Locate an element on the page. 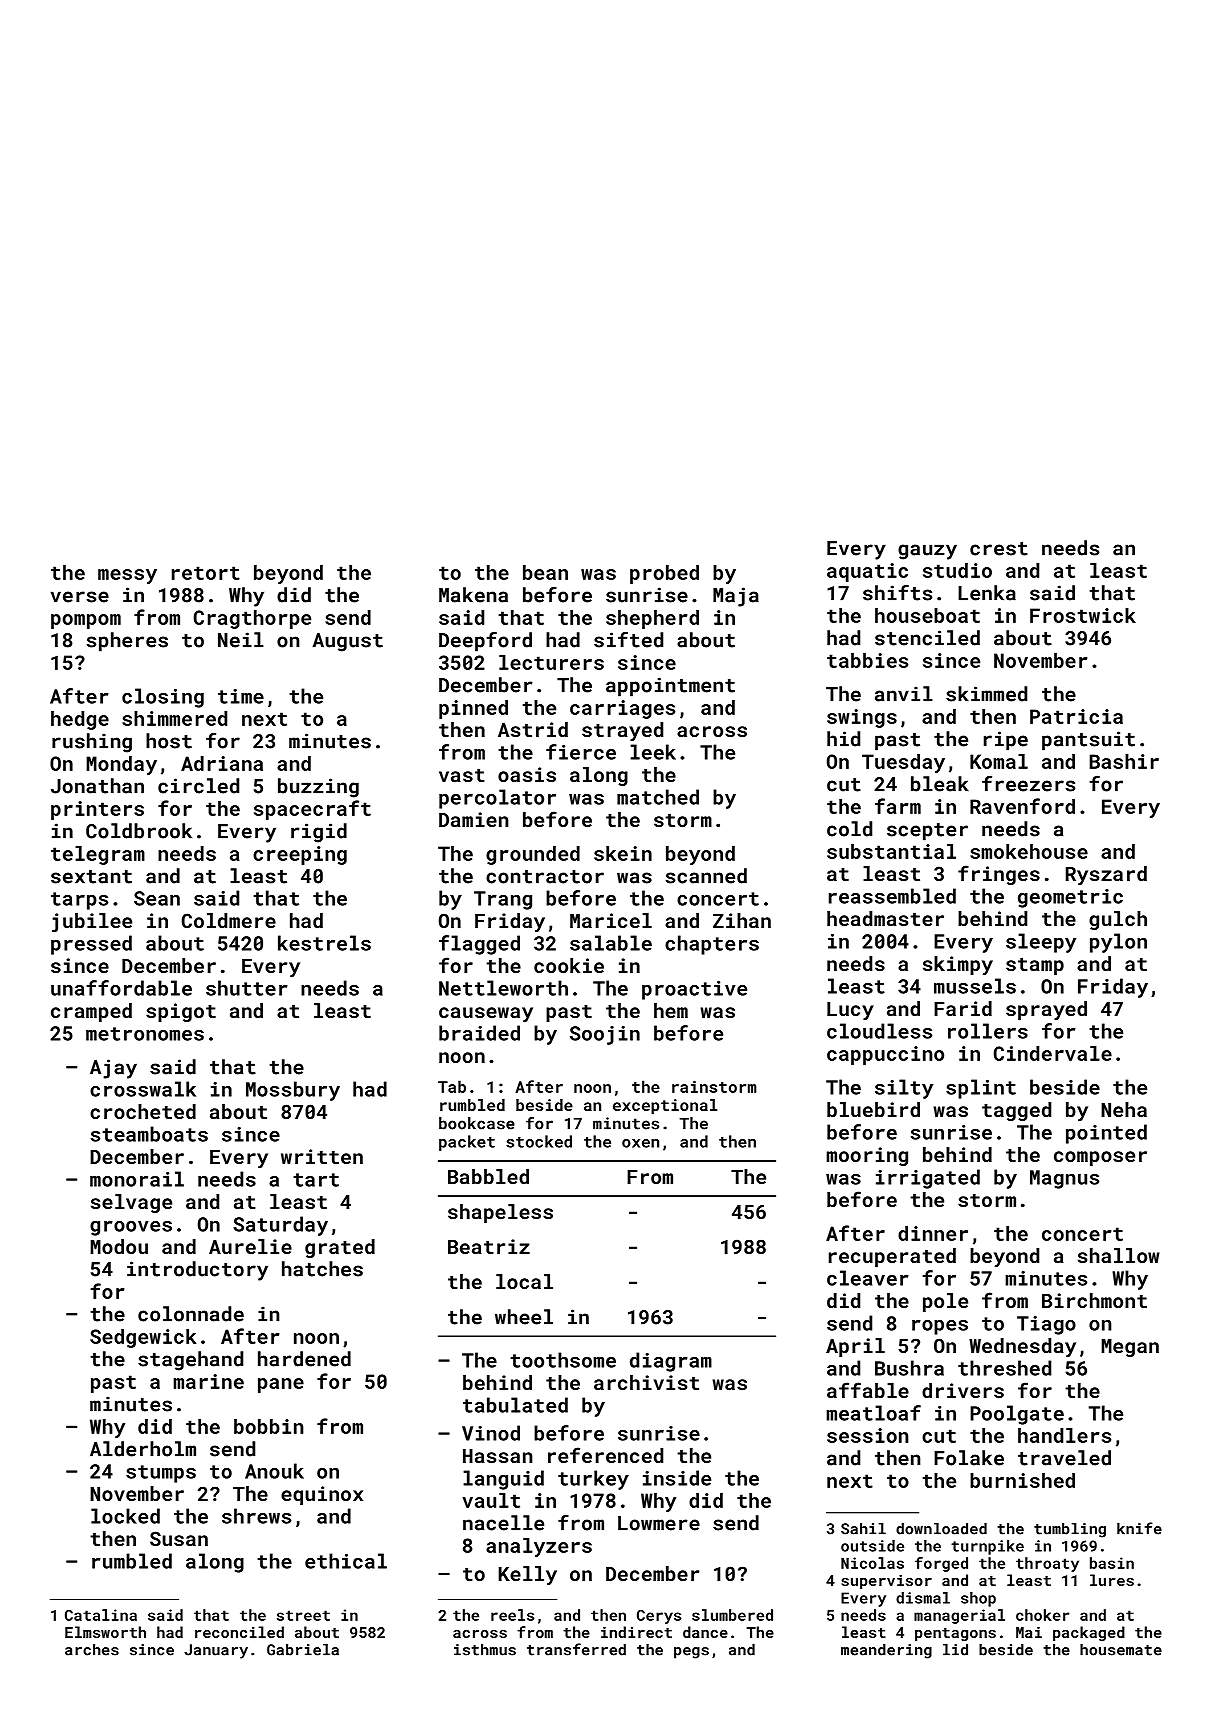  crest is located at coordinates (999, 549).
